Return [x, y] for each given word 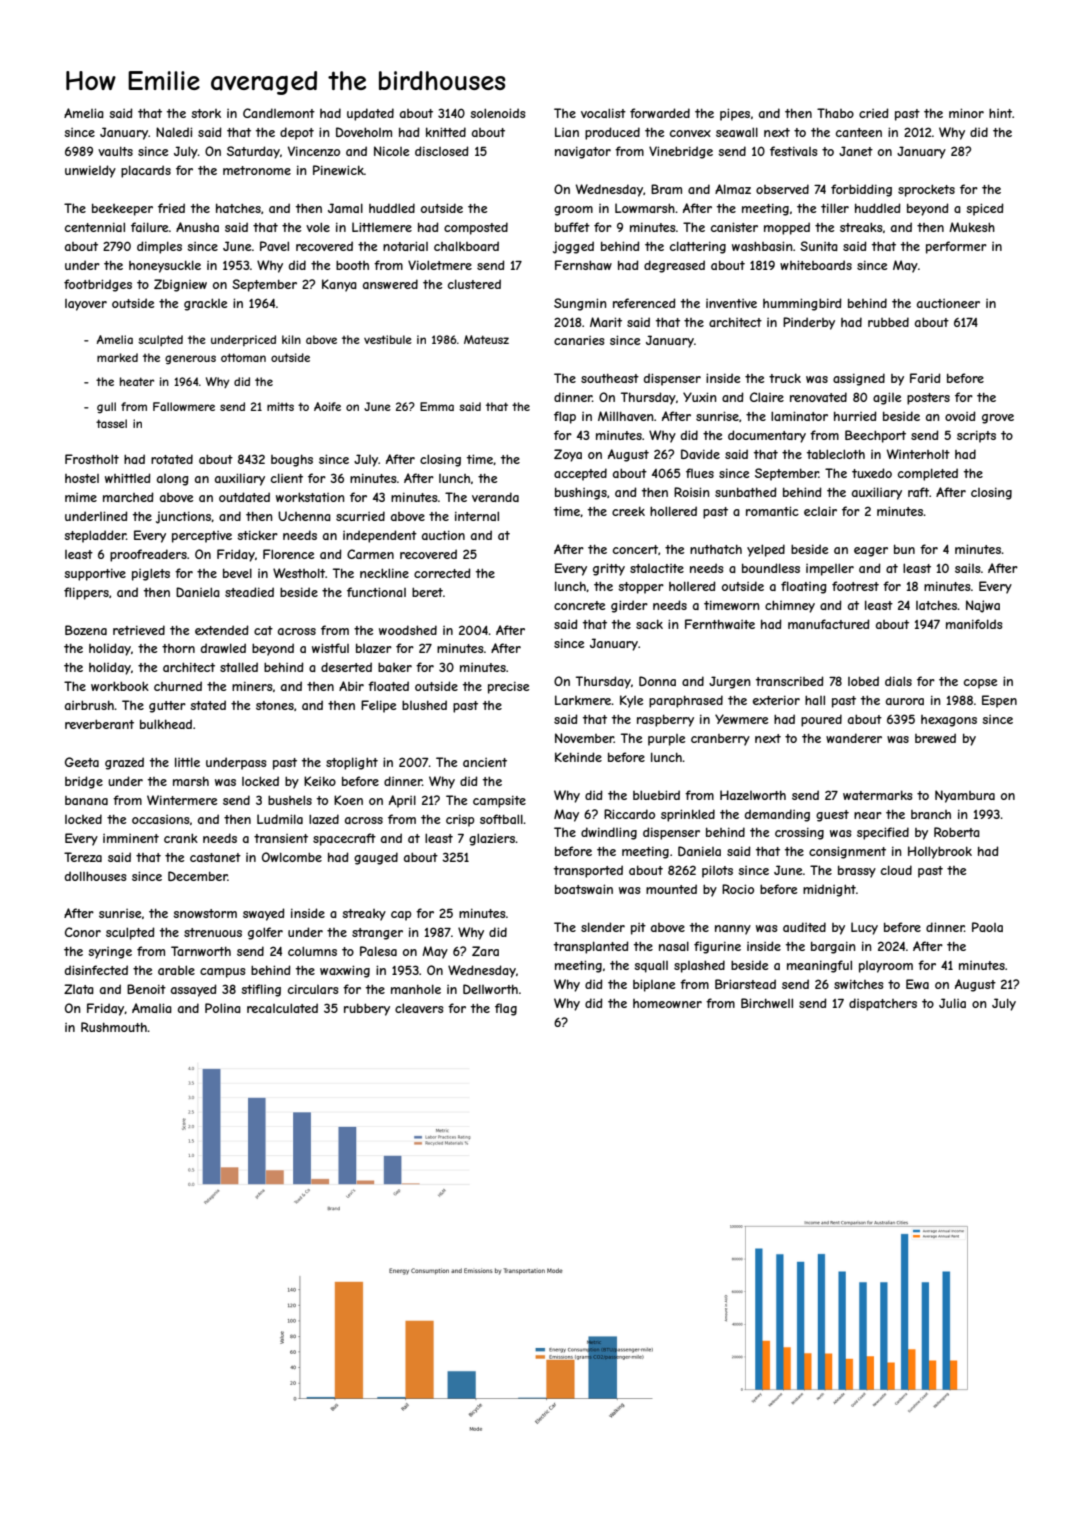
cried [874, 113]
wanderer [854, 738]
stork [206, 113]
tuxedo [872, 473]
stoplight [352, 763]
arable [176, 970]
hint [1000, 113]
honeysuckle [165, 266]
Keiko [320, 781]
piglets [151, 574]
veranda [495, 497]
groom [573, 211]
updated [370, 114]
